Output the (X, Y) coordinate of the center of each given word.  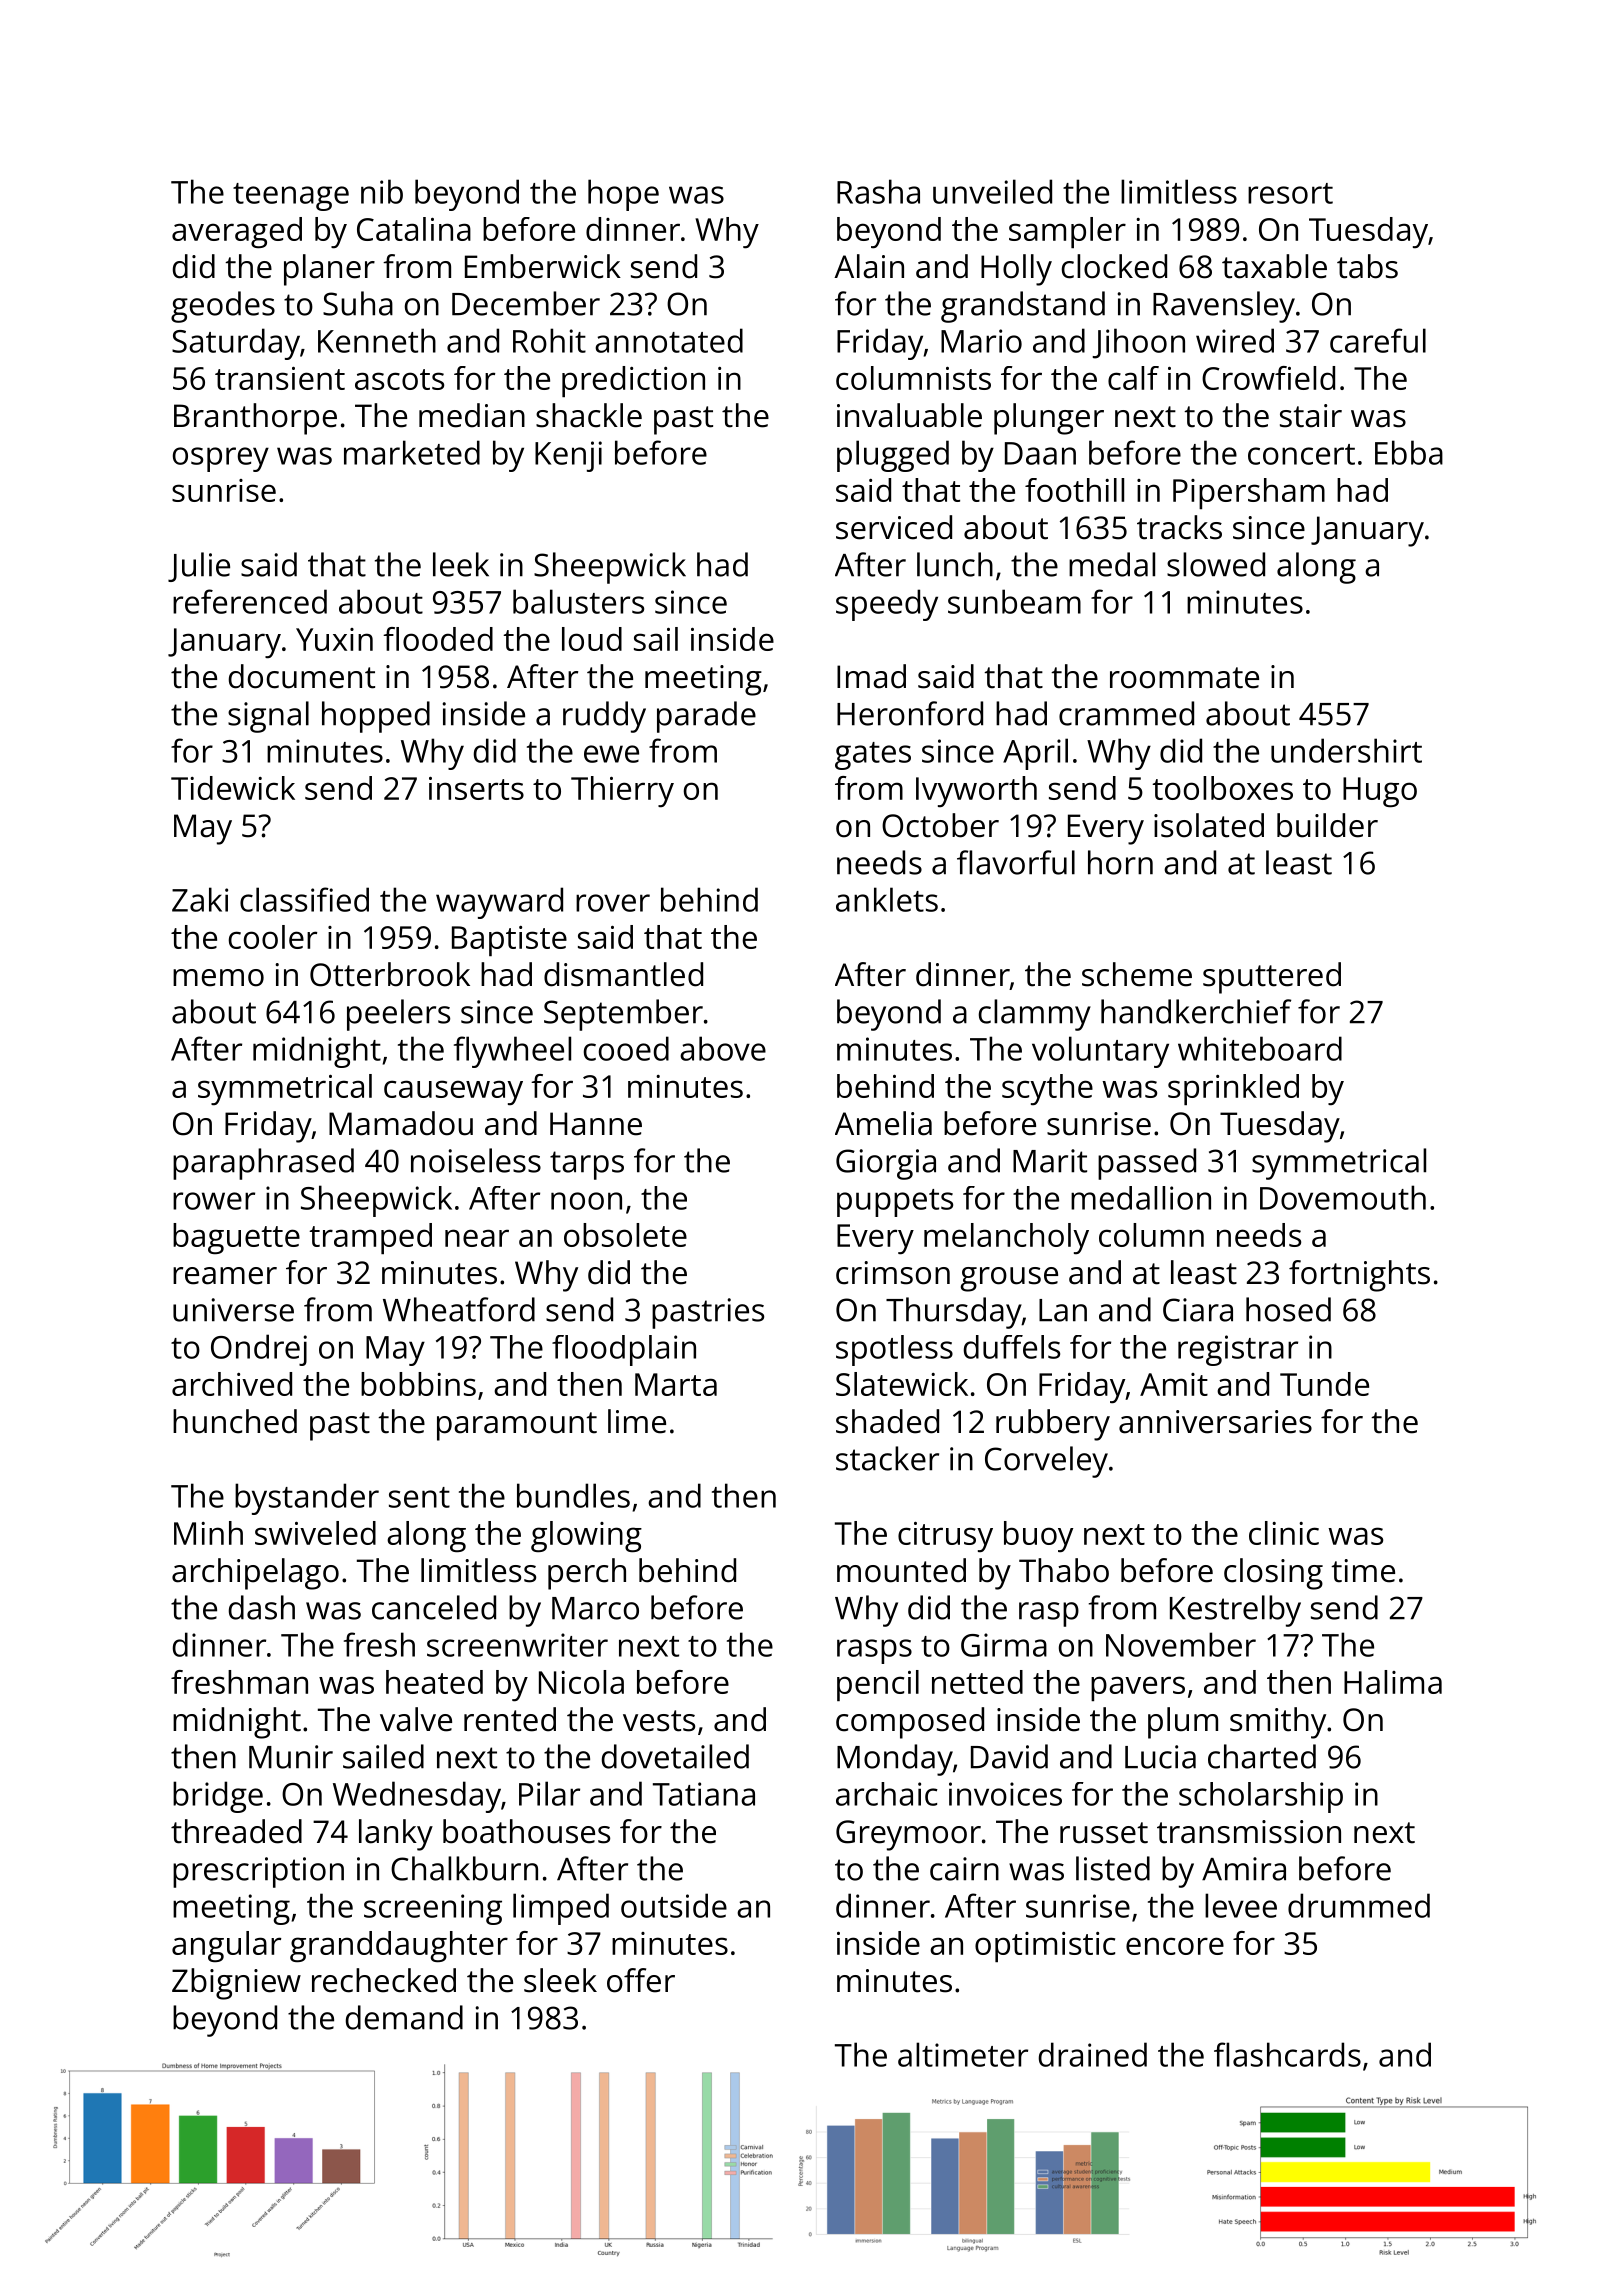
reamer (225, 1276)
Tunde (1324, 1384)
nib (382, 191)
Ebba (1409, 452)
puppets (895, 1203)
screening (433, 1909)
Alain (869, 266)
